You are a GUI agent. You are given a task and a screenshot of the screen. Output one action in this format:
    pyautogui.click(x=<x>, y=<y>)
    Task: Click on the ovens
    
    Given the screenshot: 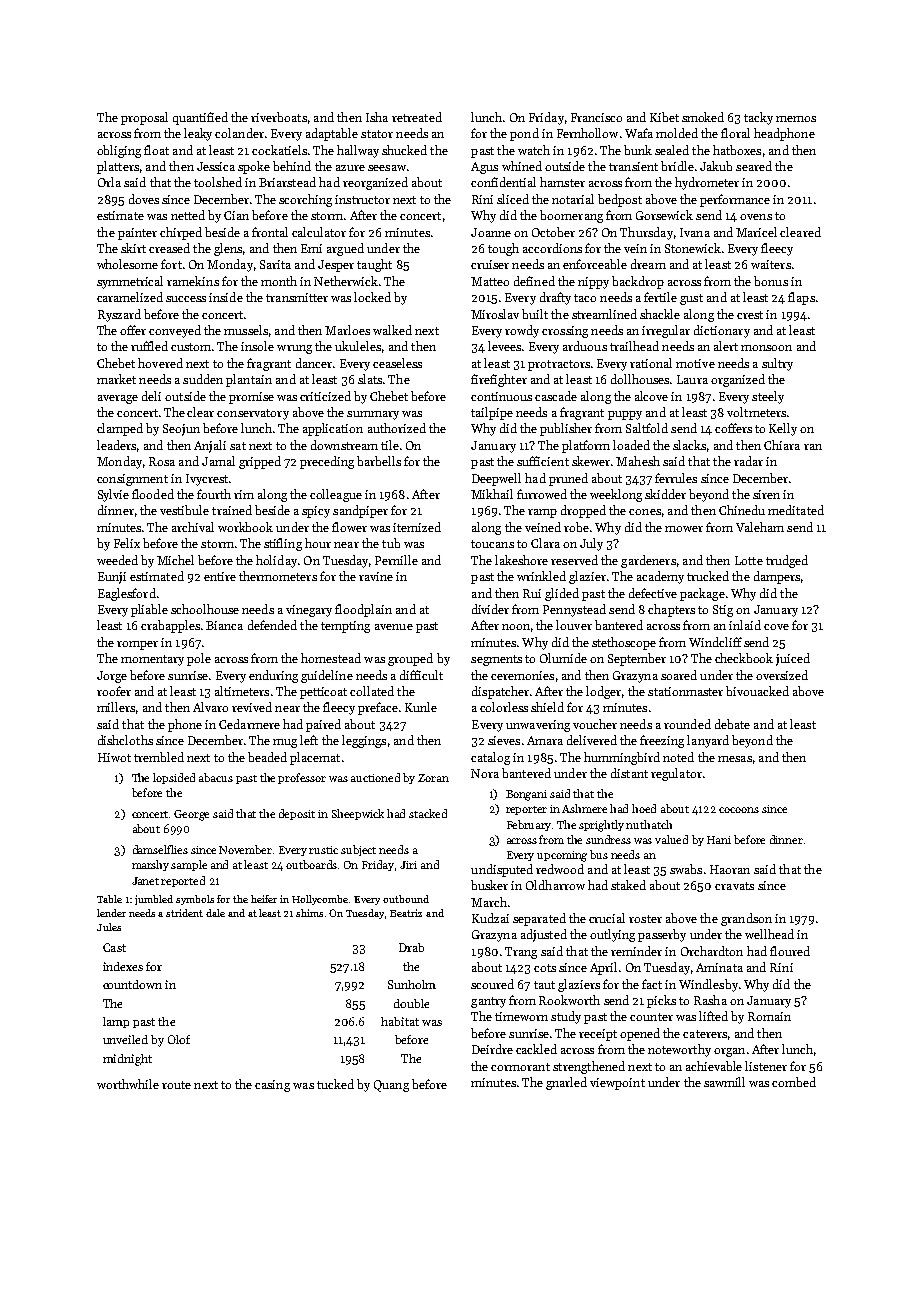 What is the action you would take?
    pyautogui.click(x=756, y=217)
